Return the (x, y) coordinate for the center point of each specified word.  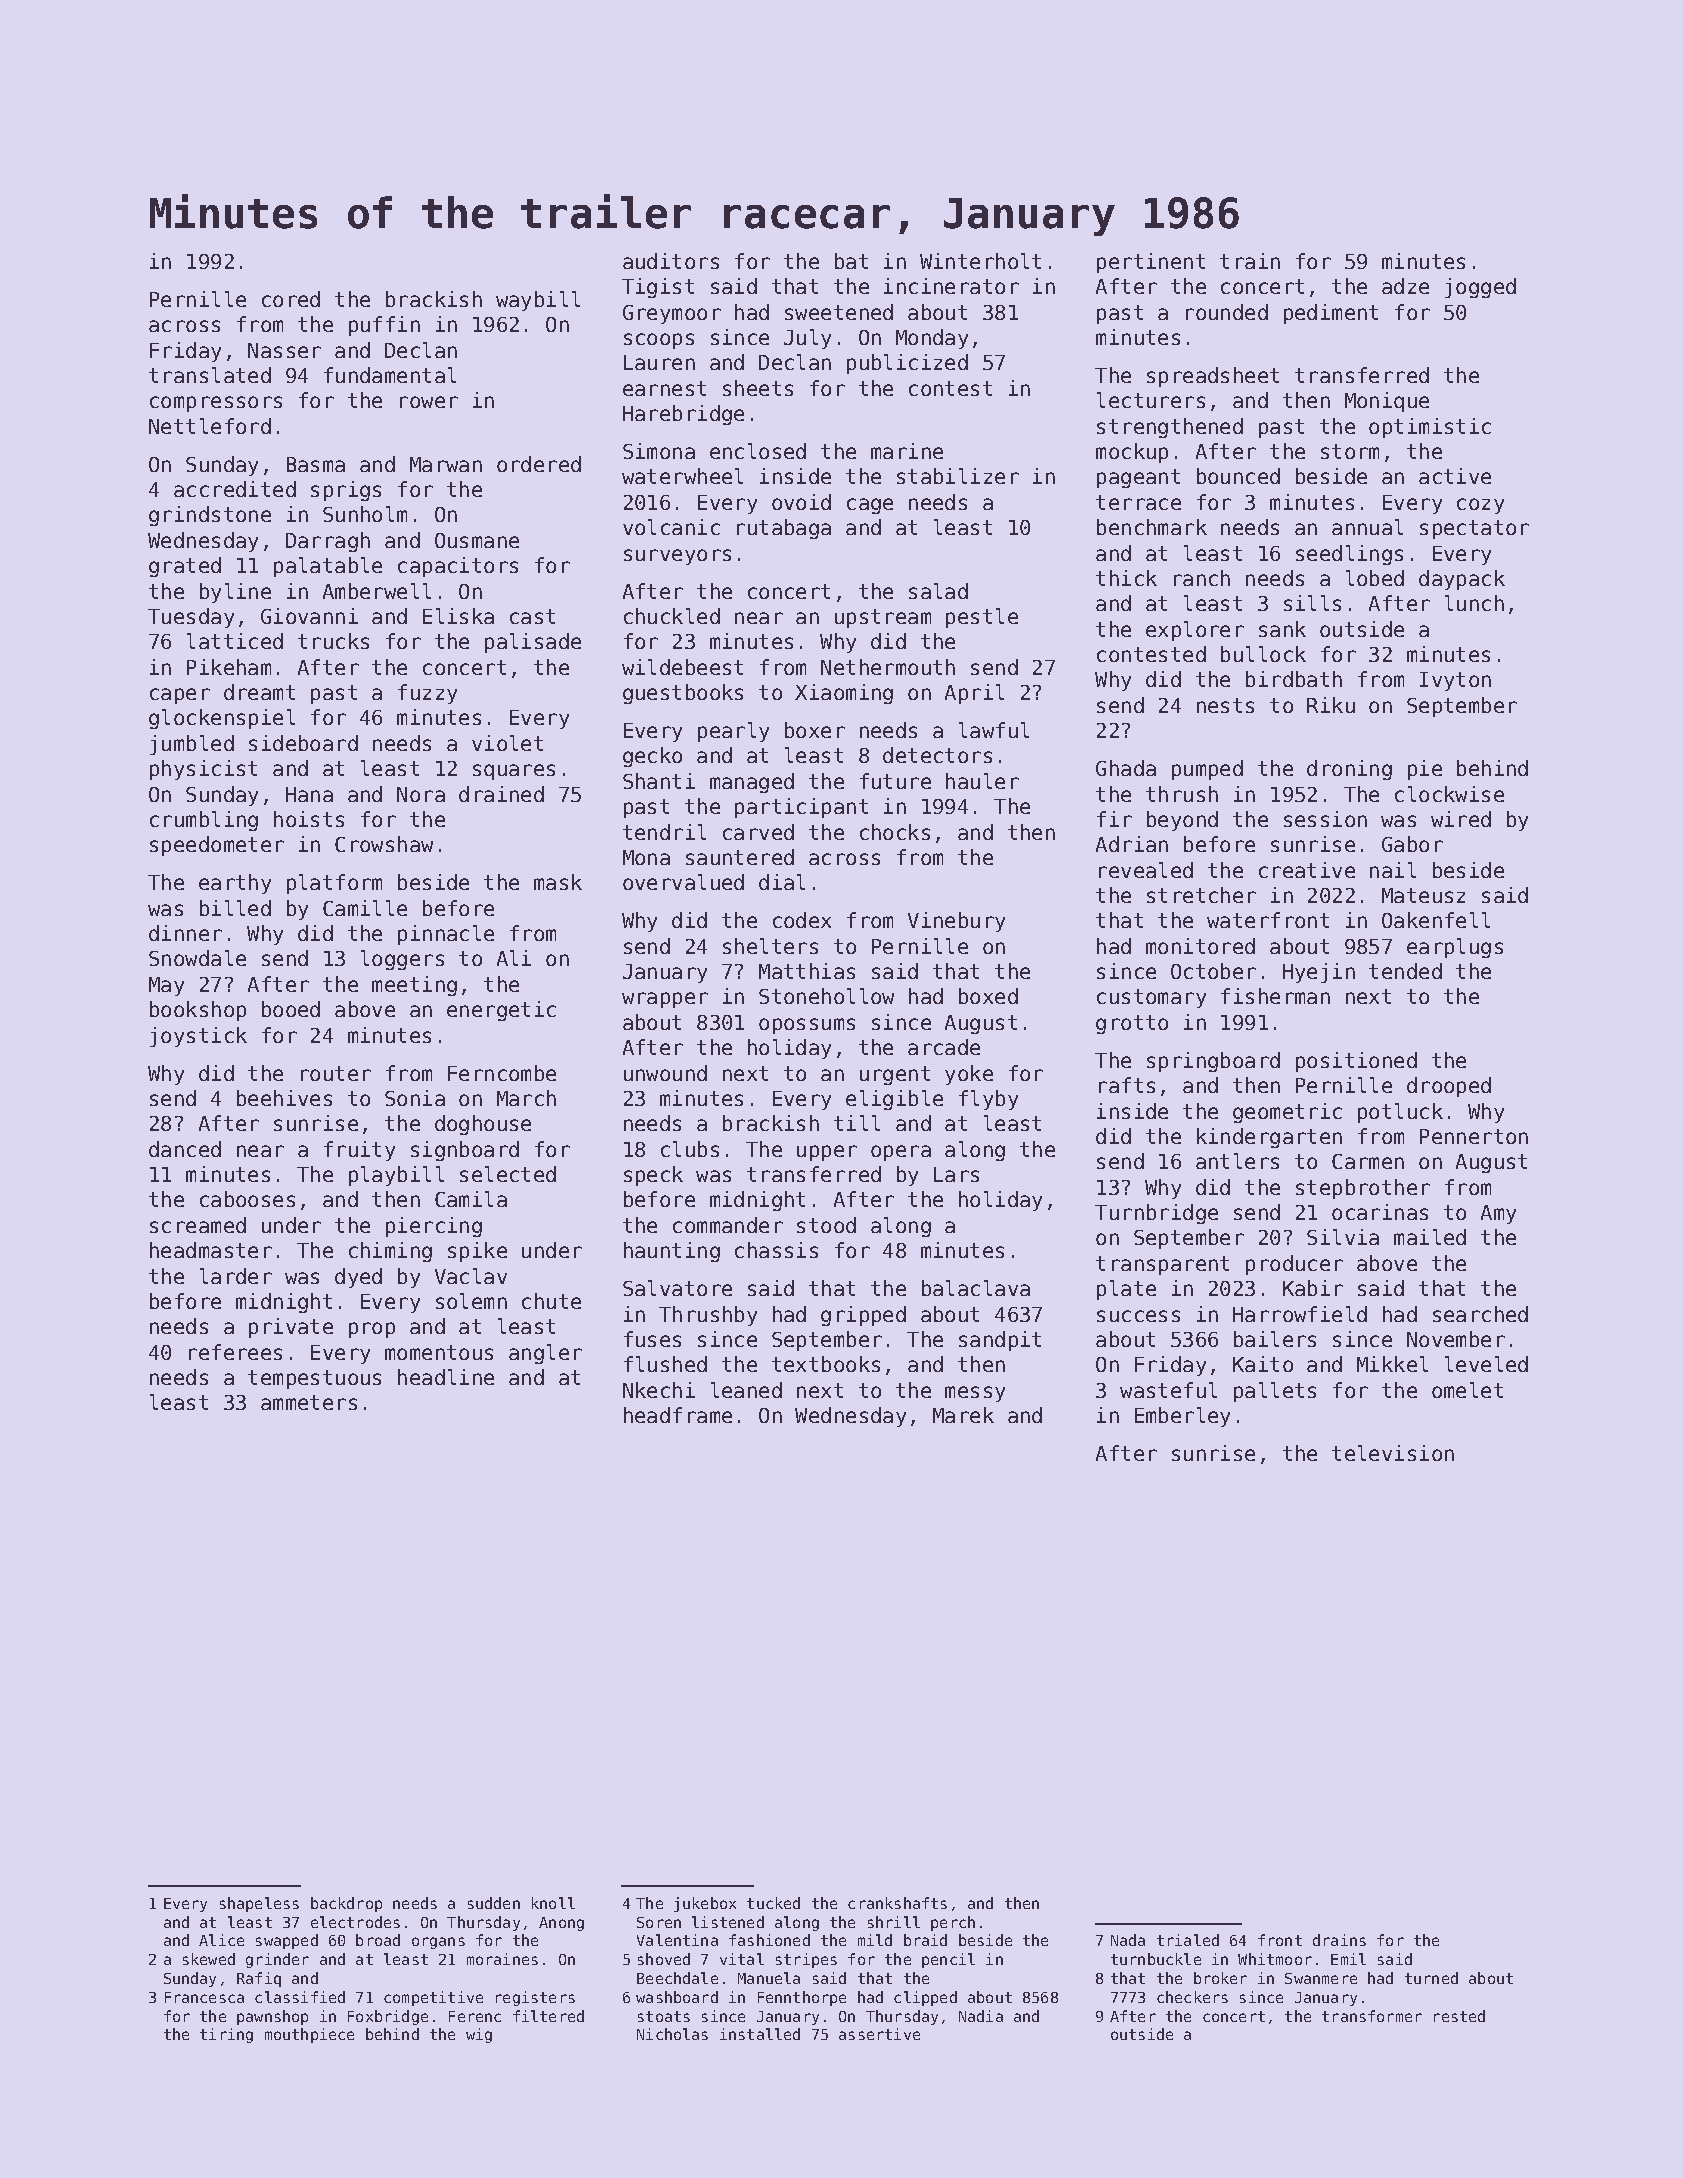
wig (479, 2035)
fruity (359, 1151)
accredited (235, 489)
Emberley (1182, 1417)
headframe (678, 1415)
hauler (982, 781)
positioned (1356, 1062)
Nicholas (672, 2034)
